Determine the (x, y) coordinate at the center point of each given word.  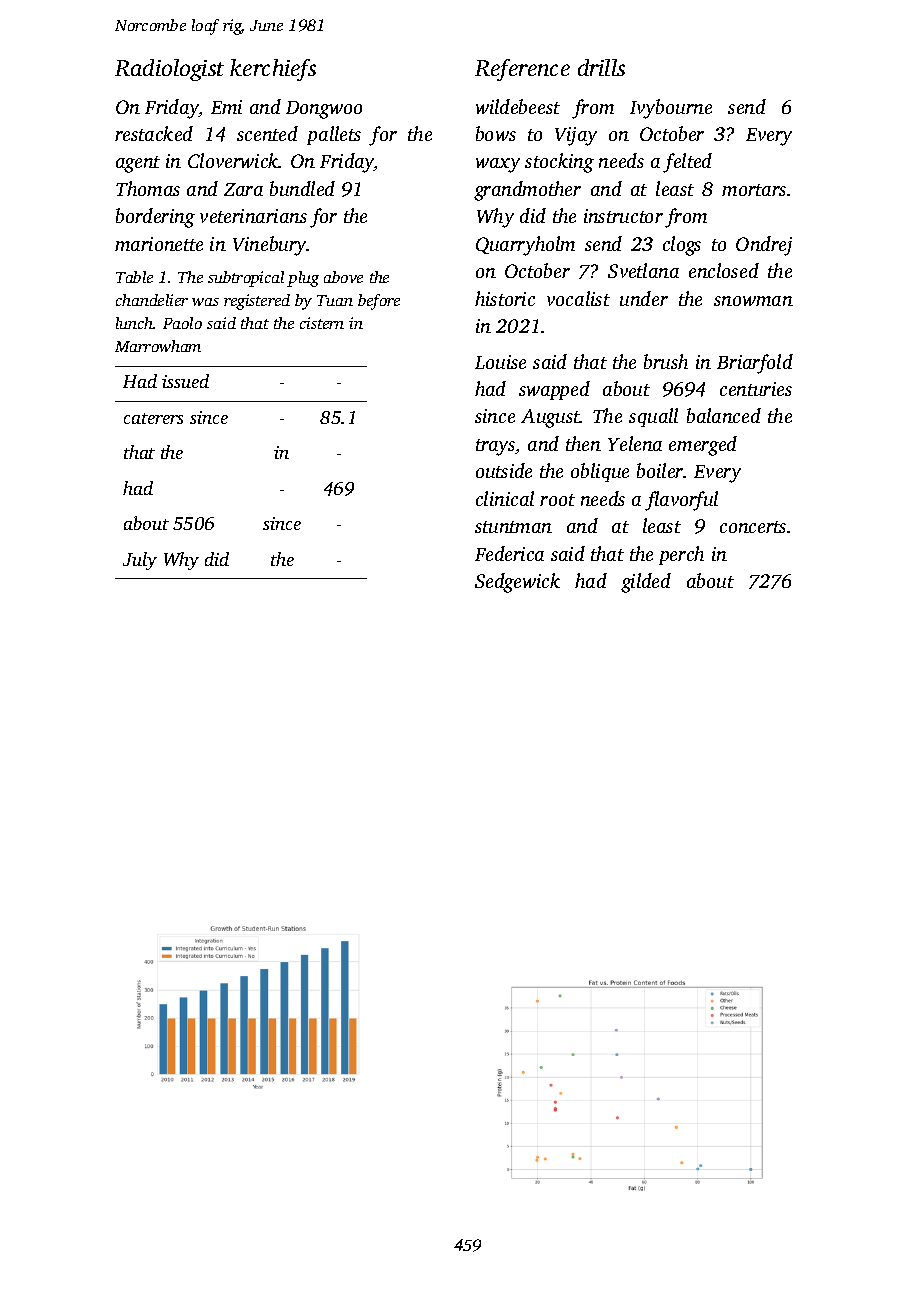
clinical (505, 498)
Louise (500, 362)
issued (185, 381)
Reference (522, 70)
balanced (724, 415)
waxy (498, 165)
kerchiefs (273, 70)
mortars (754, 190)
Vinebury (270, 246)
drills (601, 67)
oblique (600, 472)
